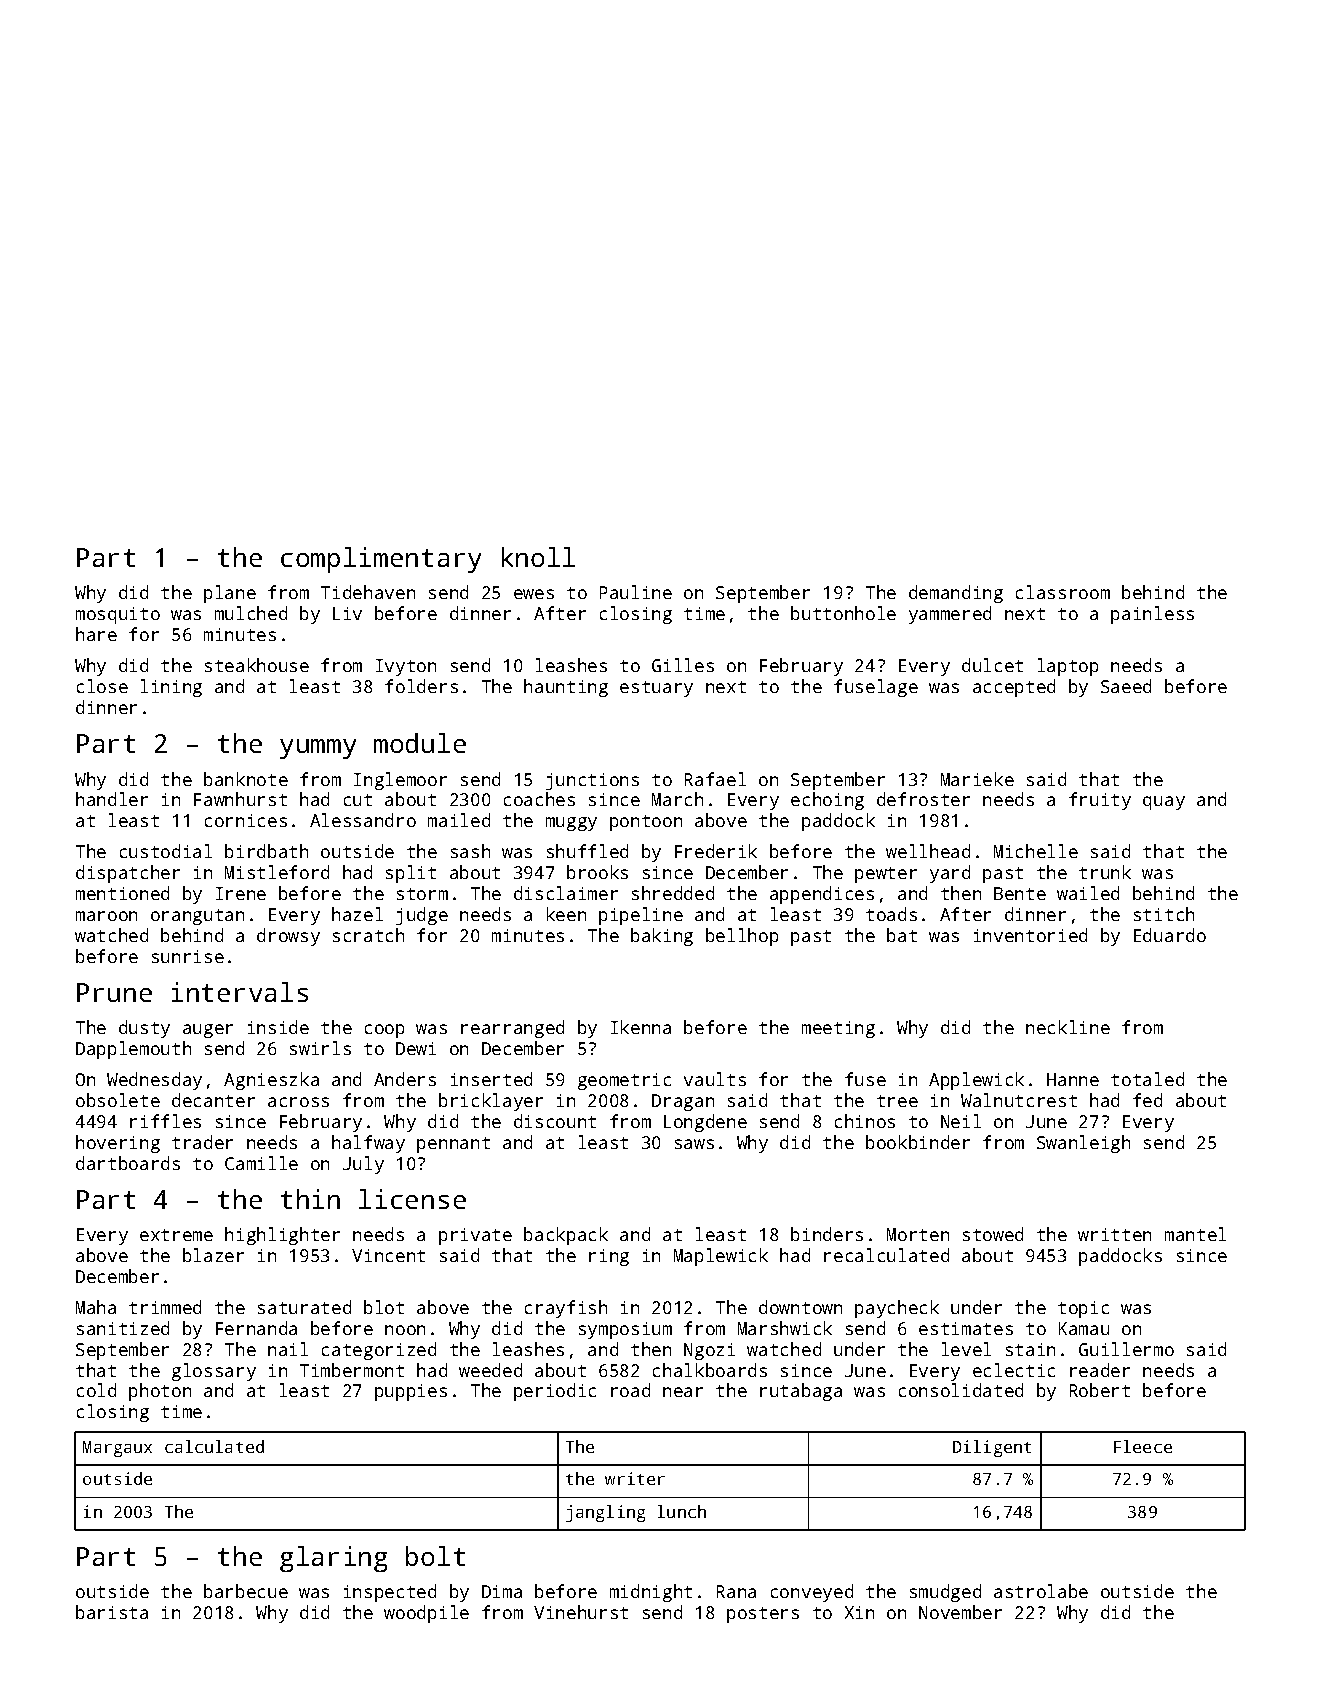 This page has width=1320, height=1708. What do you see at coordinates (1152, 615) in the page?
I see `painless` at bounding box center [1152, 615].
